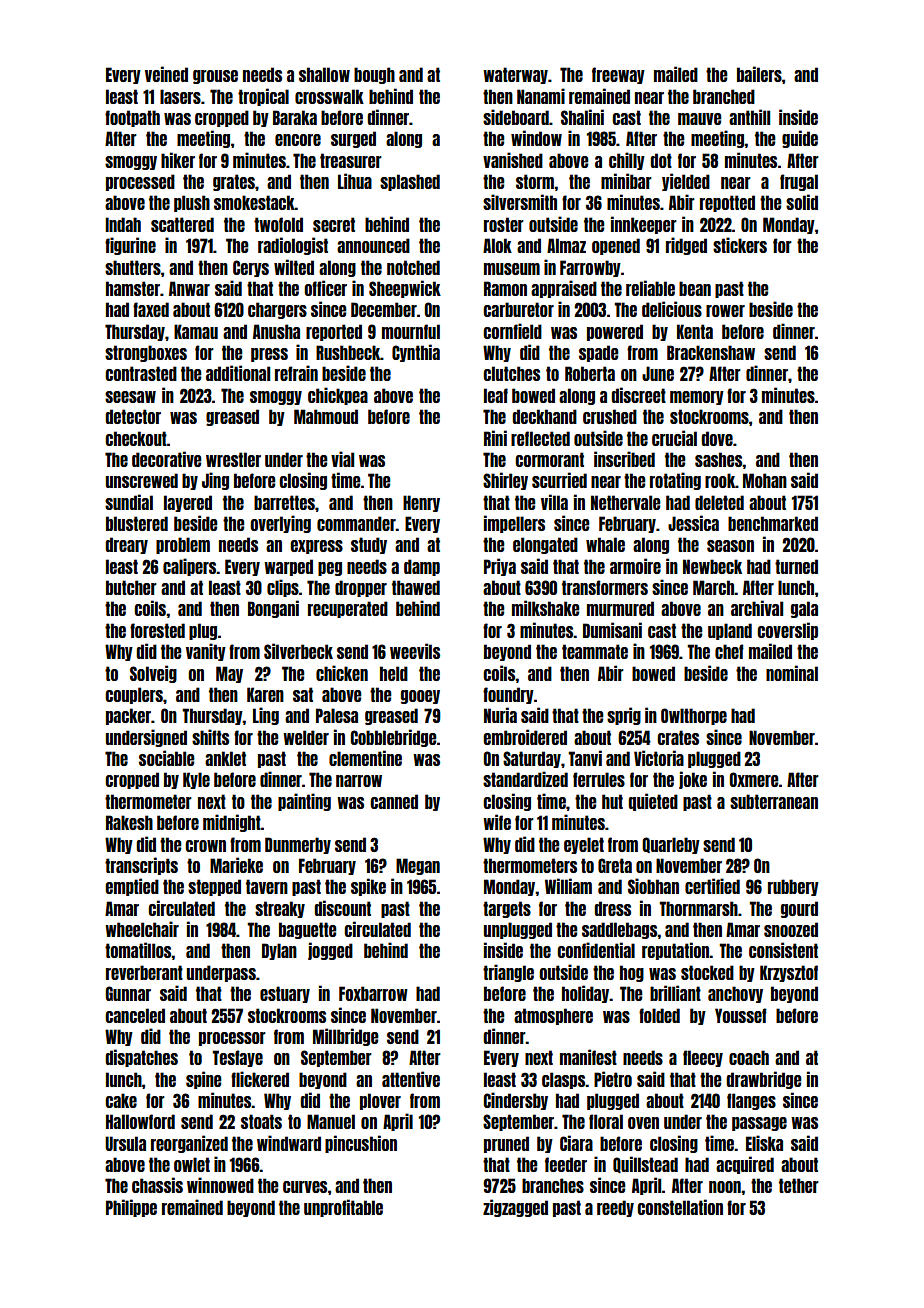  What do you see at coordinates (355, 181) in the screenshot?
I see `Lihua` at bounding box center [355, 181].
